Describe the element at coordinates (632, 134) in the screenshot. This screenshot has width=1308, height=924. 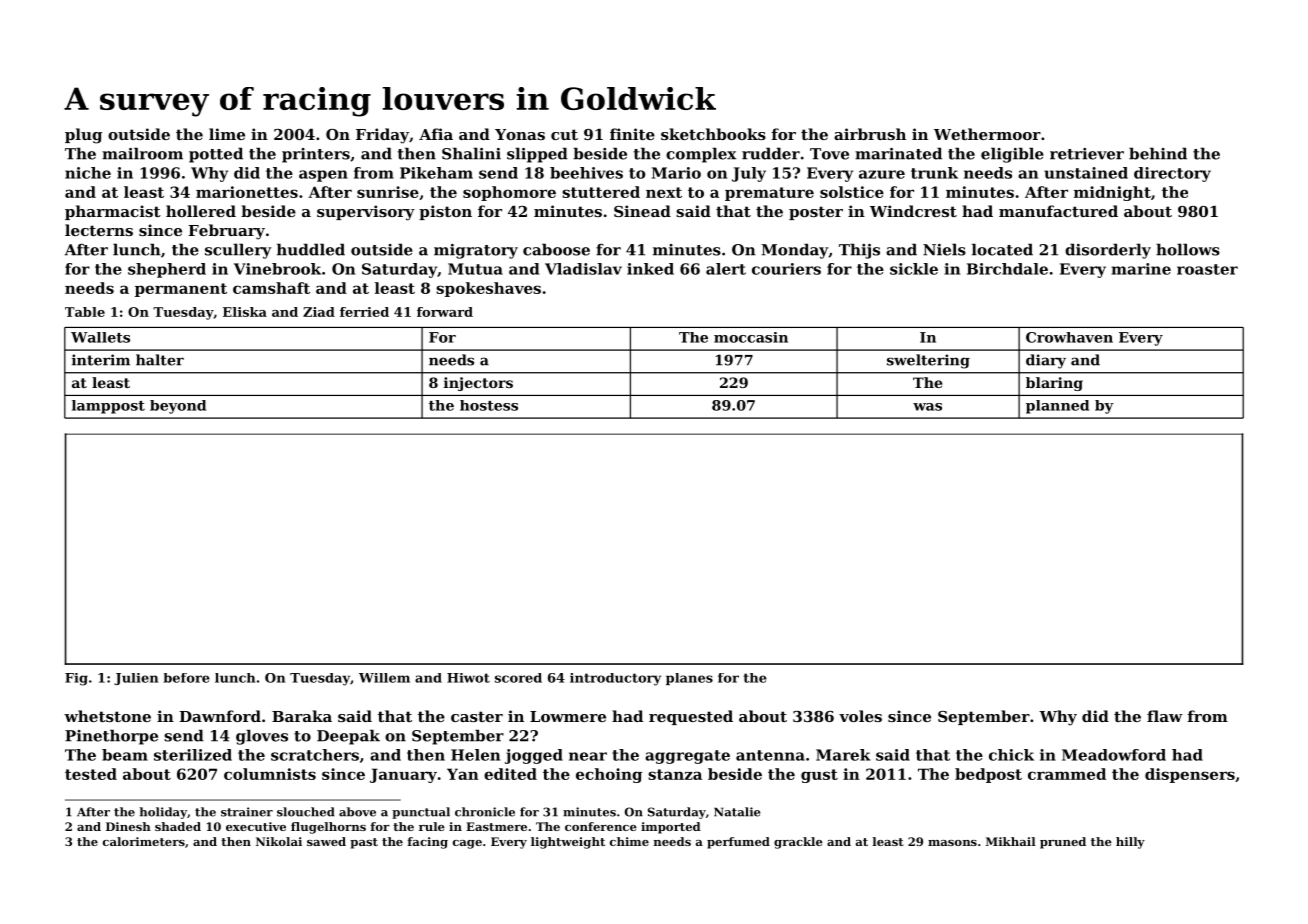
I see `finite` at that location.
